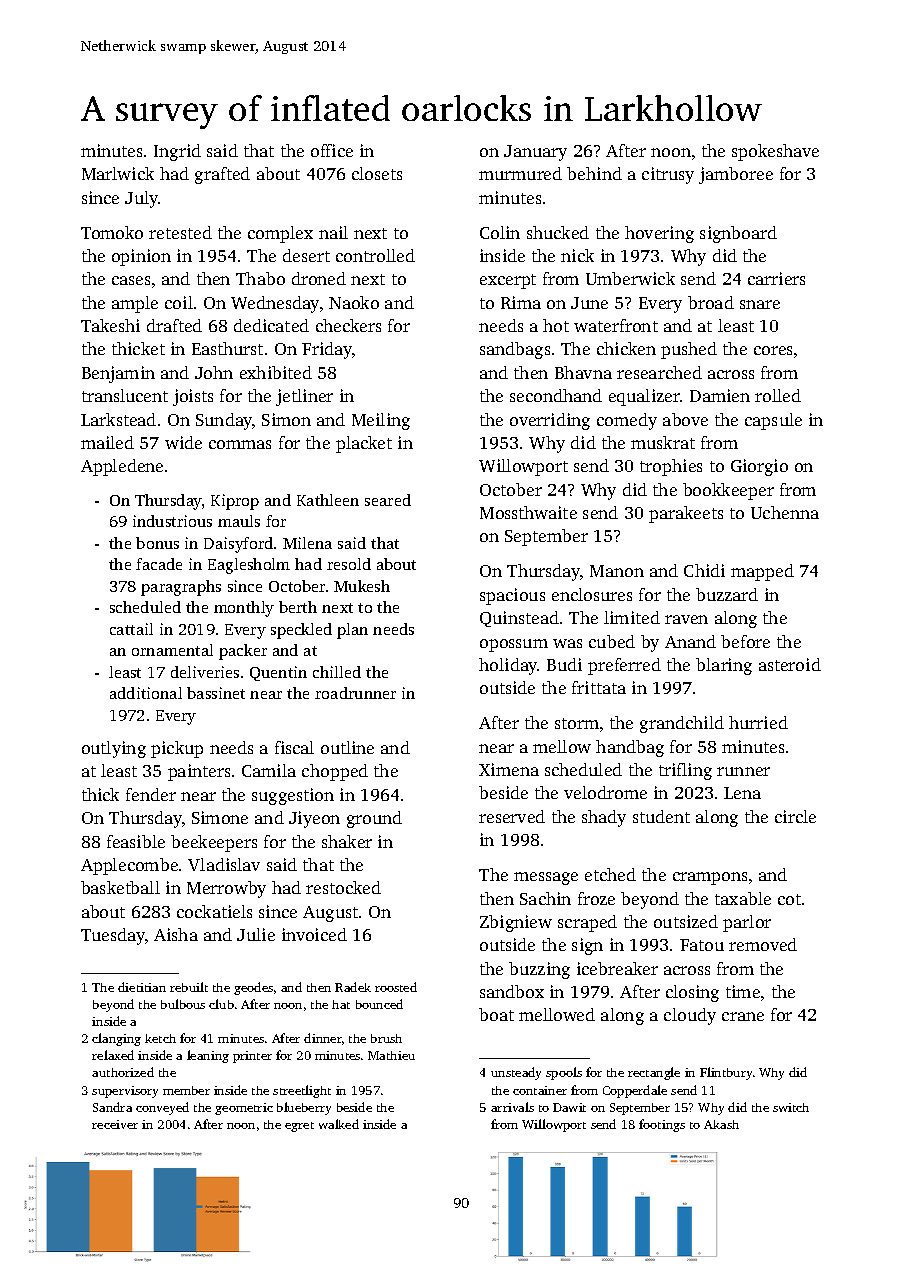 The width and height of the screenshot is (907, 1287). I want to click on nick, so click(577, 255).
